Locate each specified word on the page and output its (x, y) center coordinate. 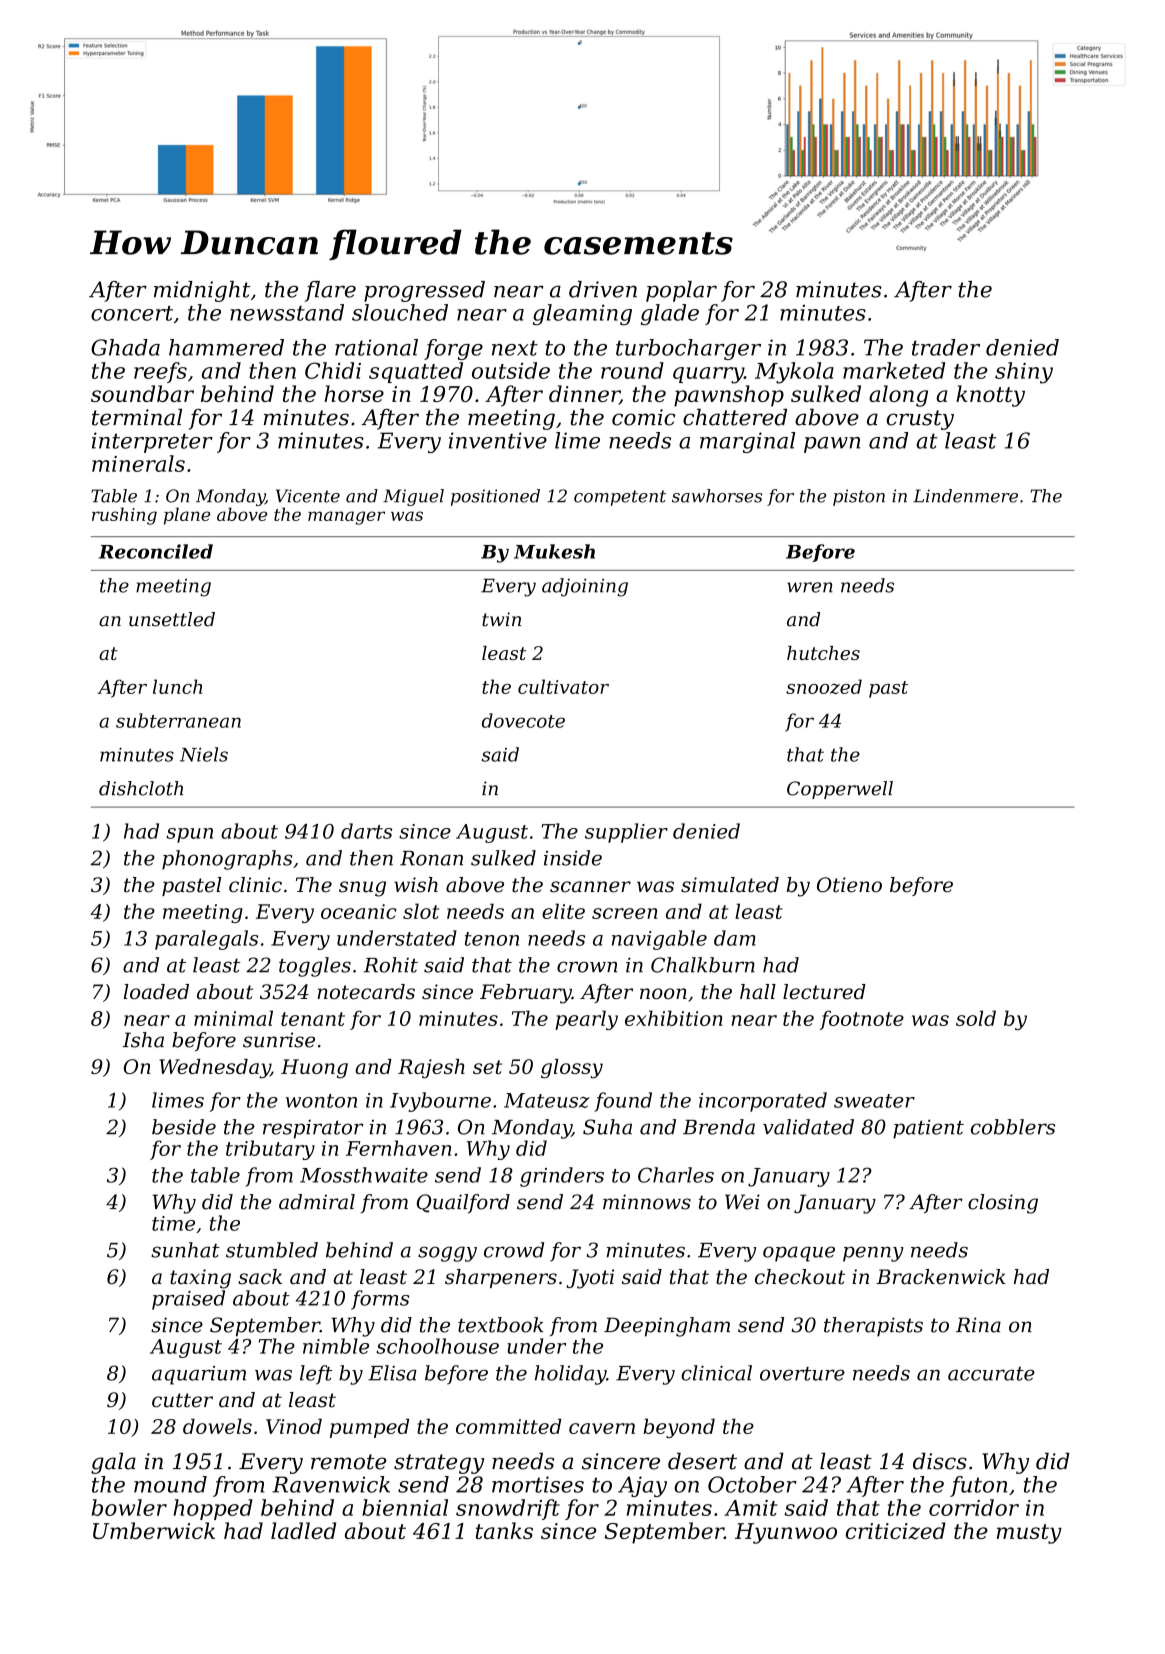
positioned (495, 497)
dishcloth (141, 788)
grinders (562, 1177)
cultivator (563, 686)
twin (501, 619)
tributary (270, 1150)
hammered (226, 347)
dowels (217, 1426)
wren (810, 587)
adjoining (585, 587)
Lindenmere (965, 496)
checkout (800, 1277)
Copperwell (840, 790)
